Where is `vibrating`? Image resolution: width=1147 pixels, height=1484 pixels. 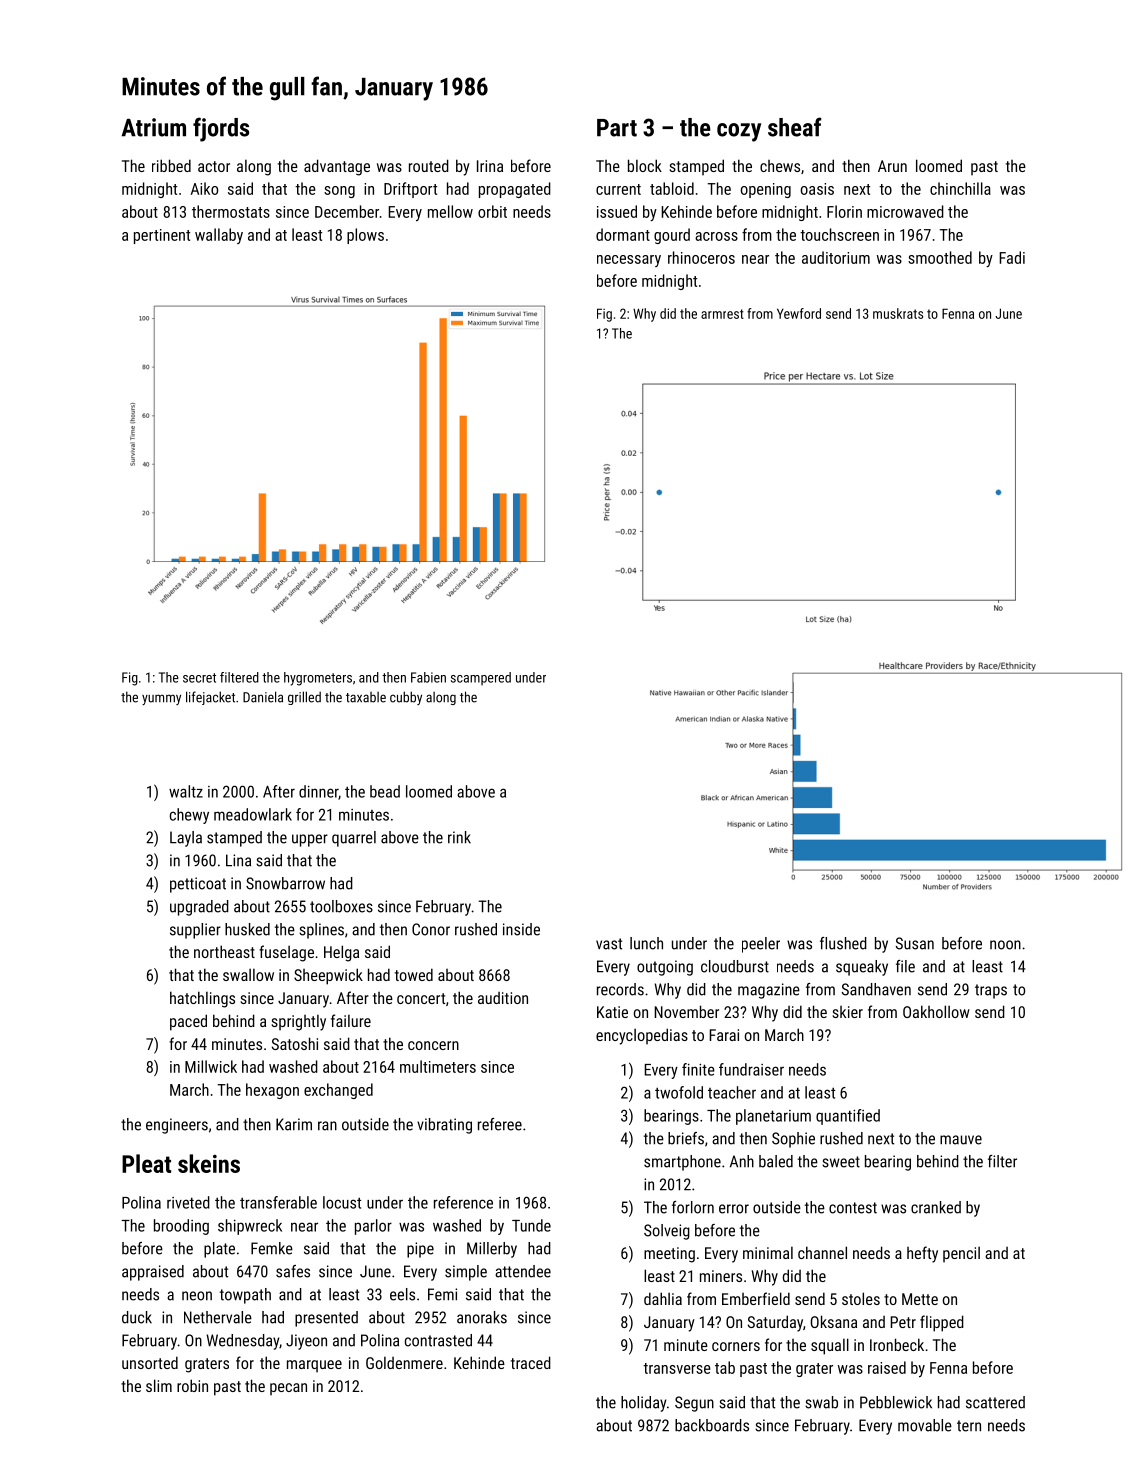 vibrating is located at coordinates (444, 1126).
